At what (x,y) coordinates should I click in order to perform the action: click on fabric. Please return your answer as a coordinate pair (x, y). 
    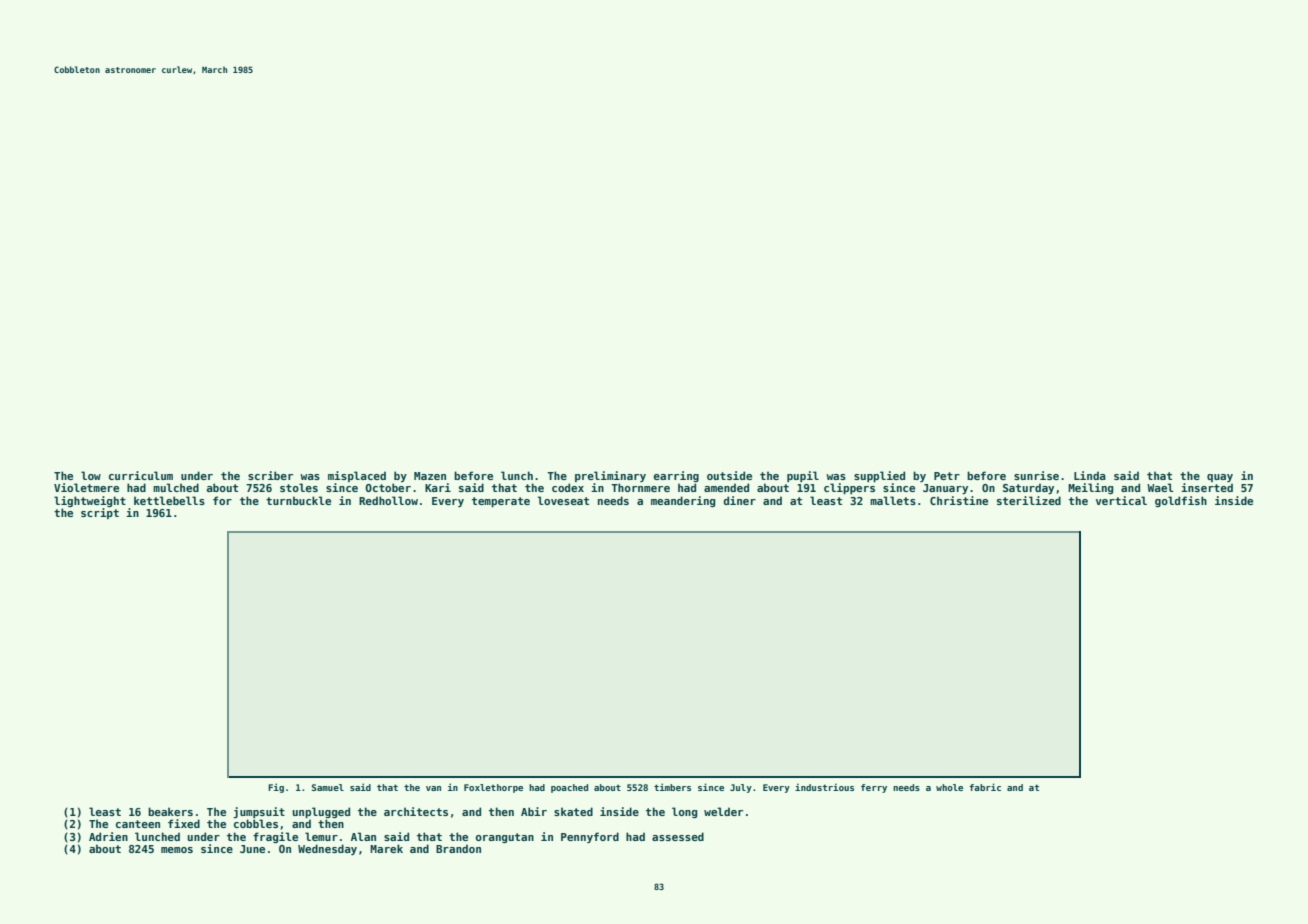
    Looking at the image, I should click on (985, 787).
